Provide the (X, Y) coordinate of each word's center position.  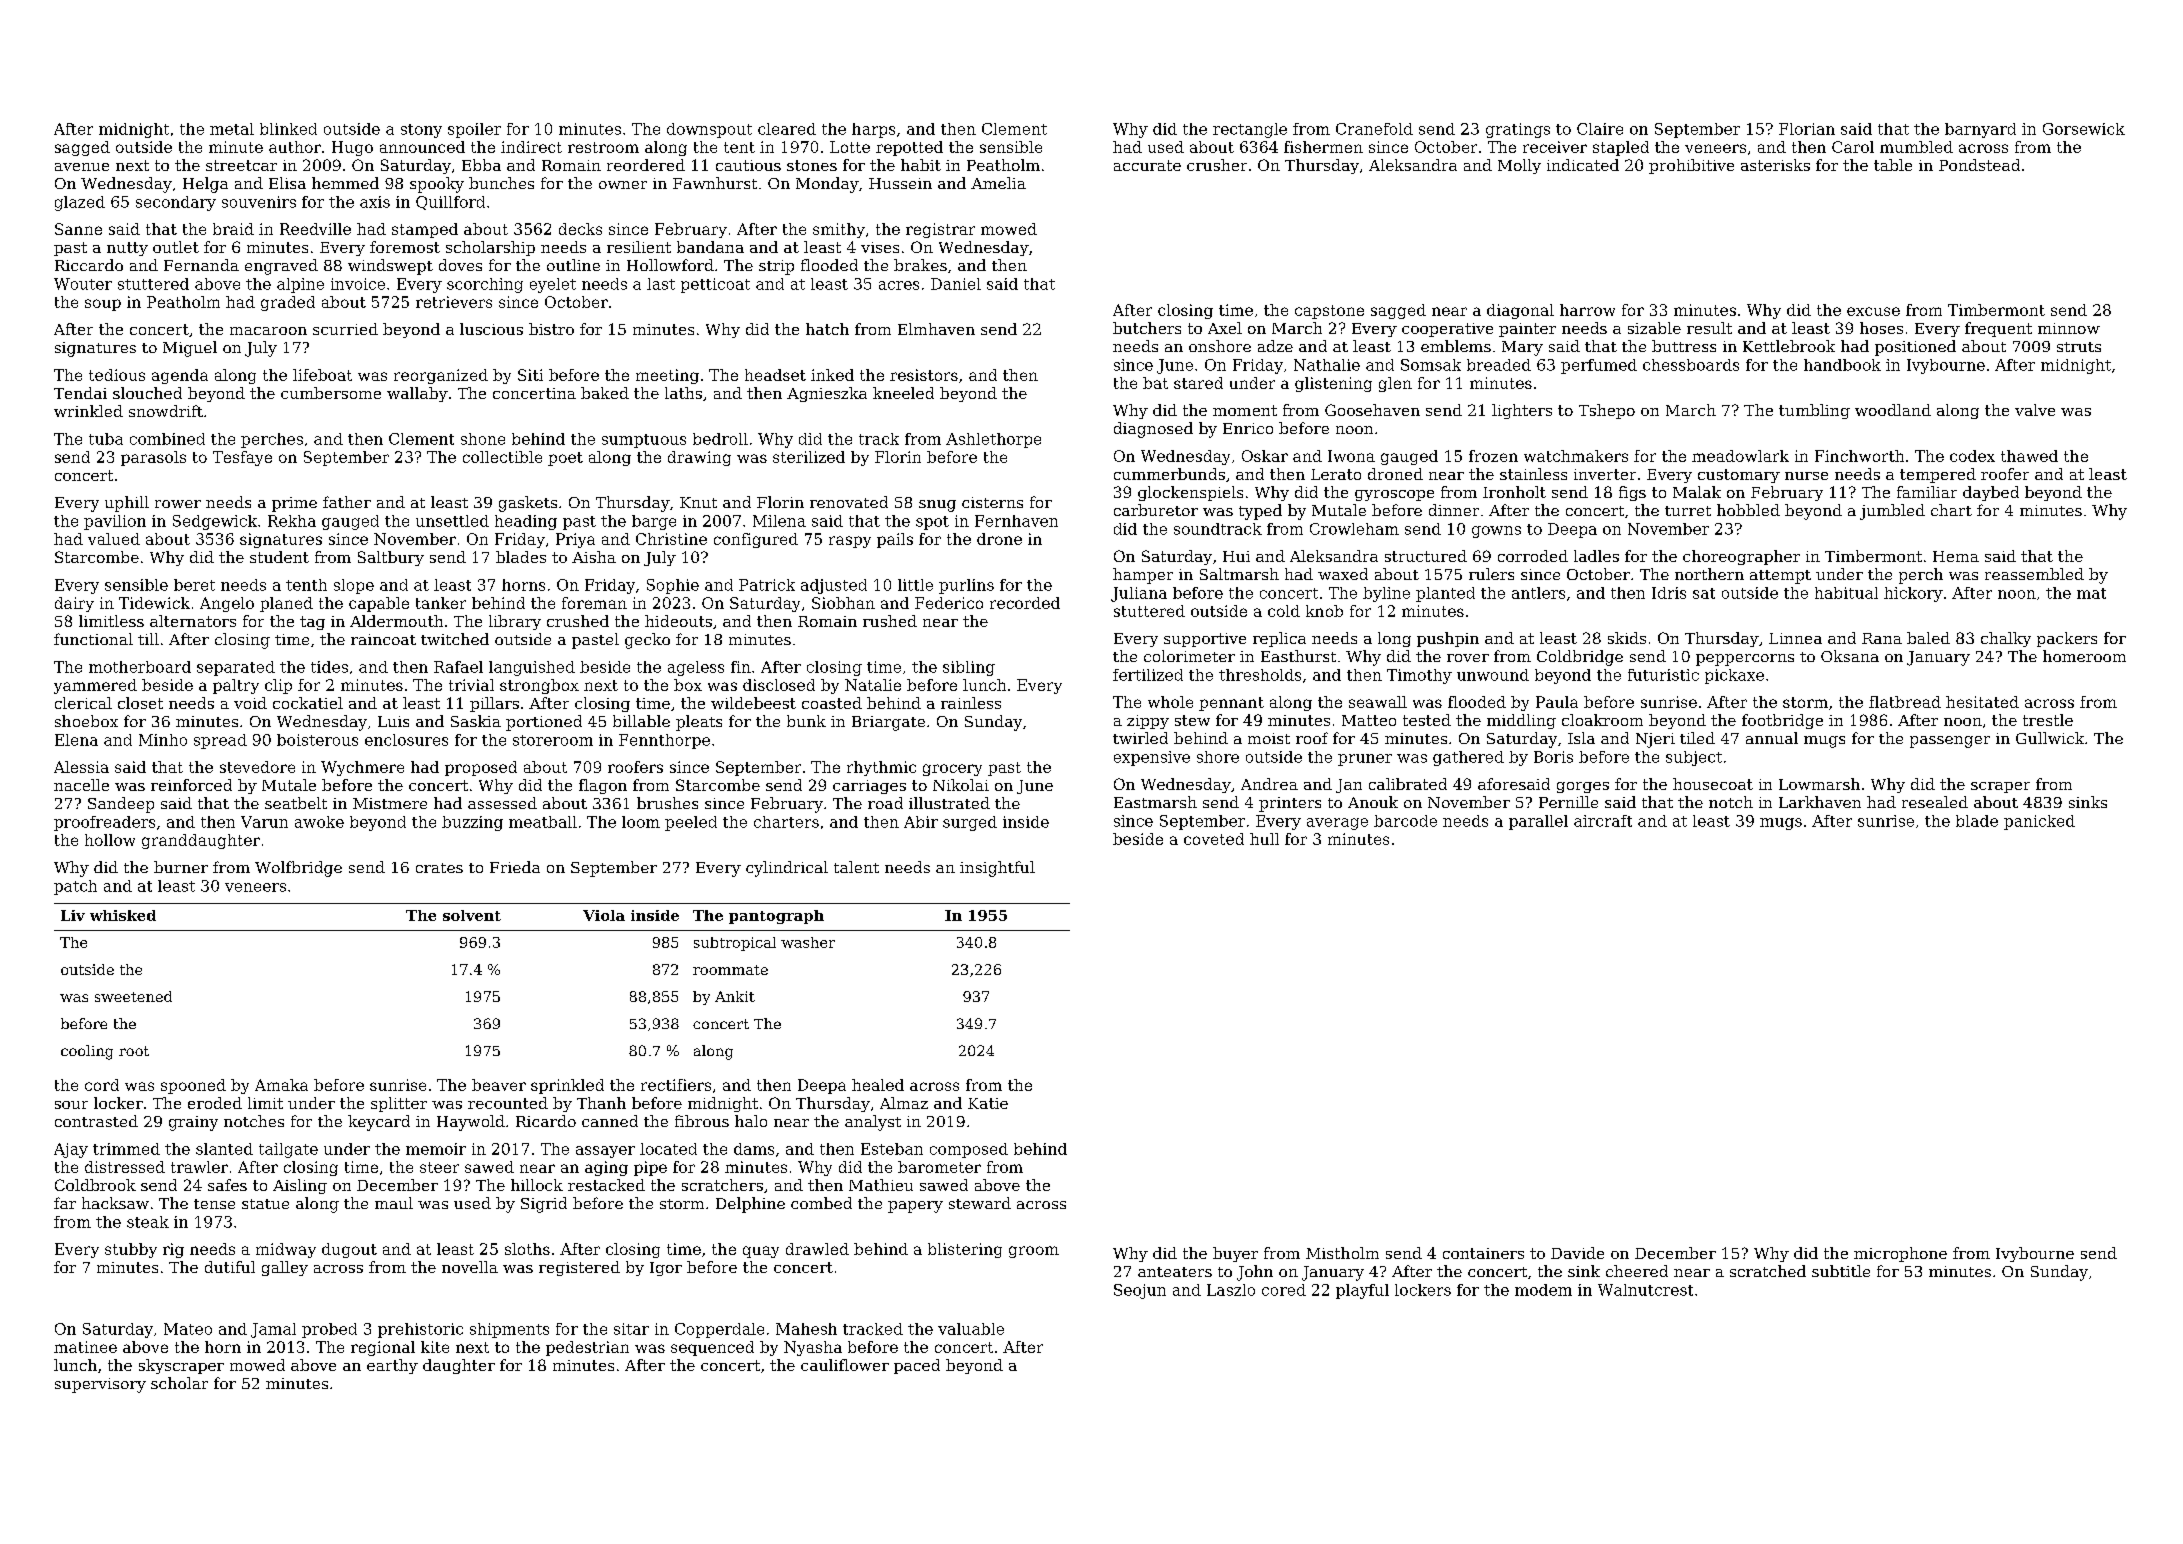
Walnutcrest (1645, 1290)
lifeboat (322, 375)
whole (1170, 702)
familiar (1927, 492)
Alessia (81, 767)
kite (435, 1347)
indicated (1583, 165)
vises (880, 247)
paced (917, 1366)
